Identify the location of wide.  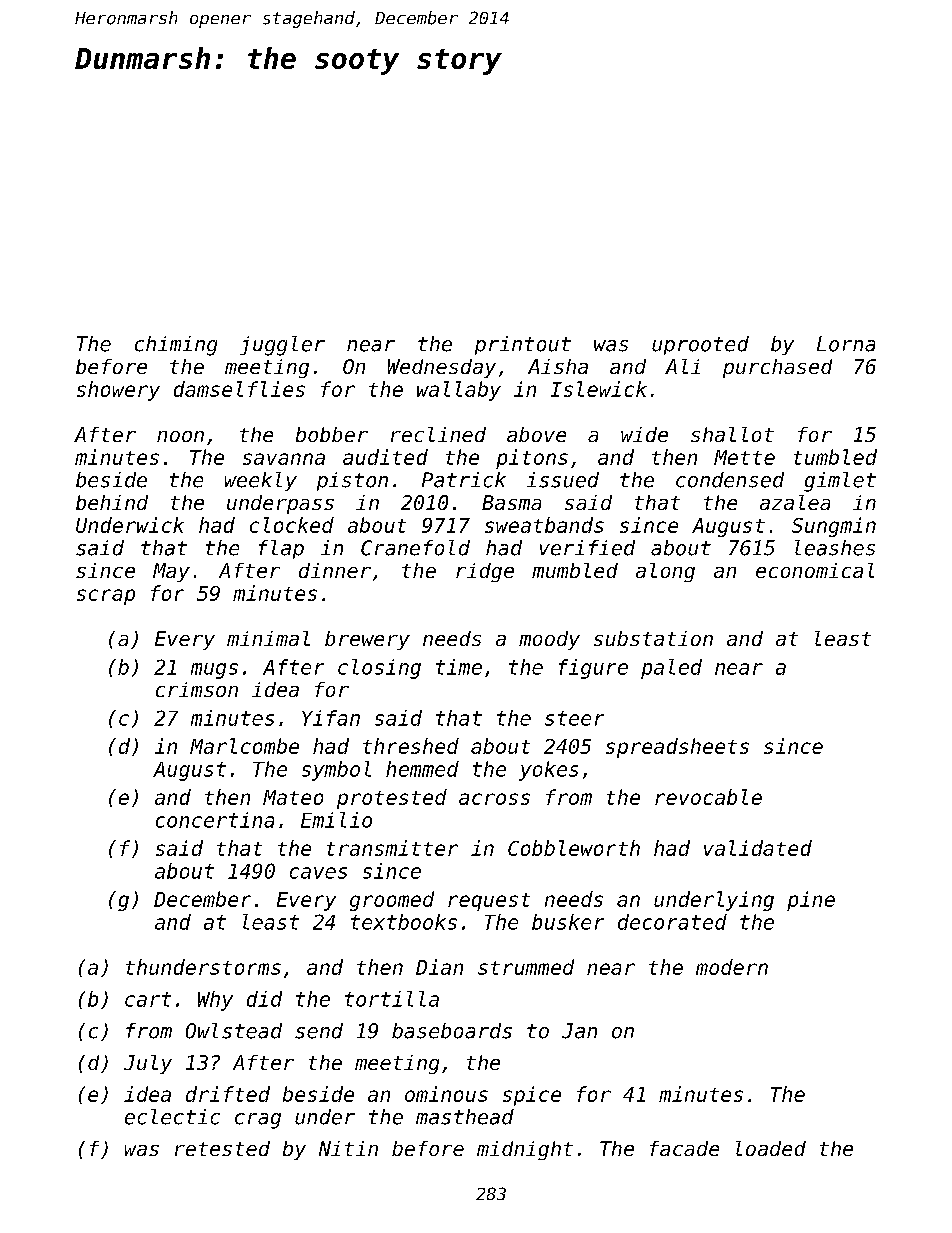
(644, 434).
